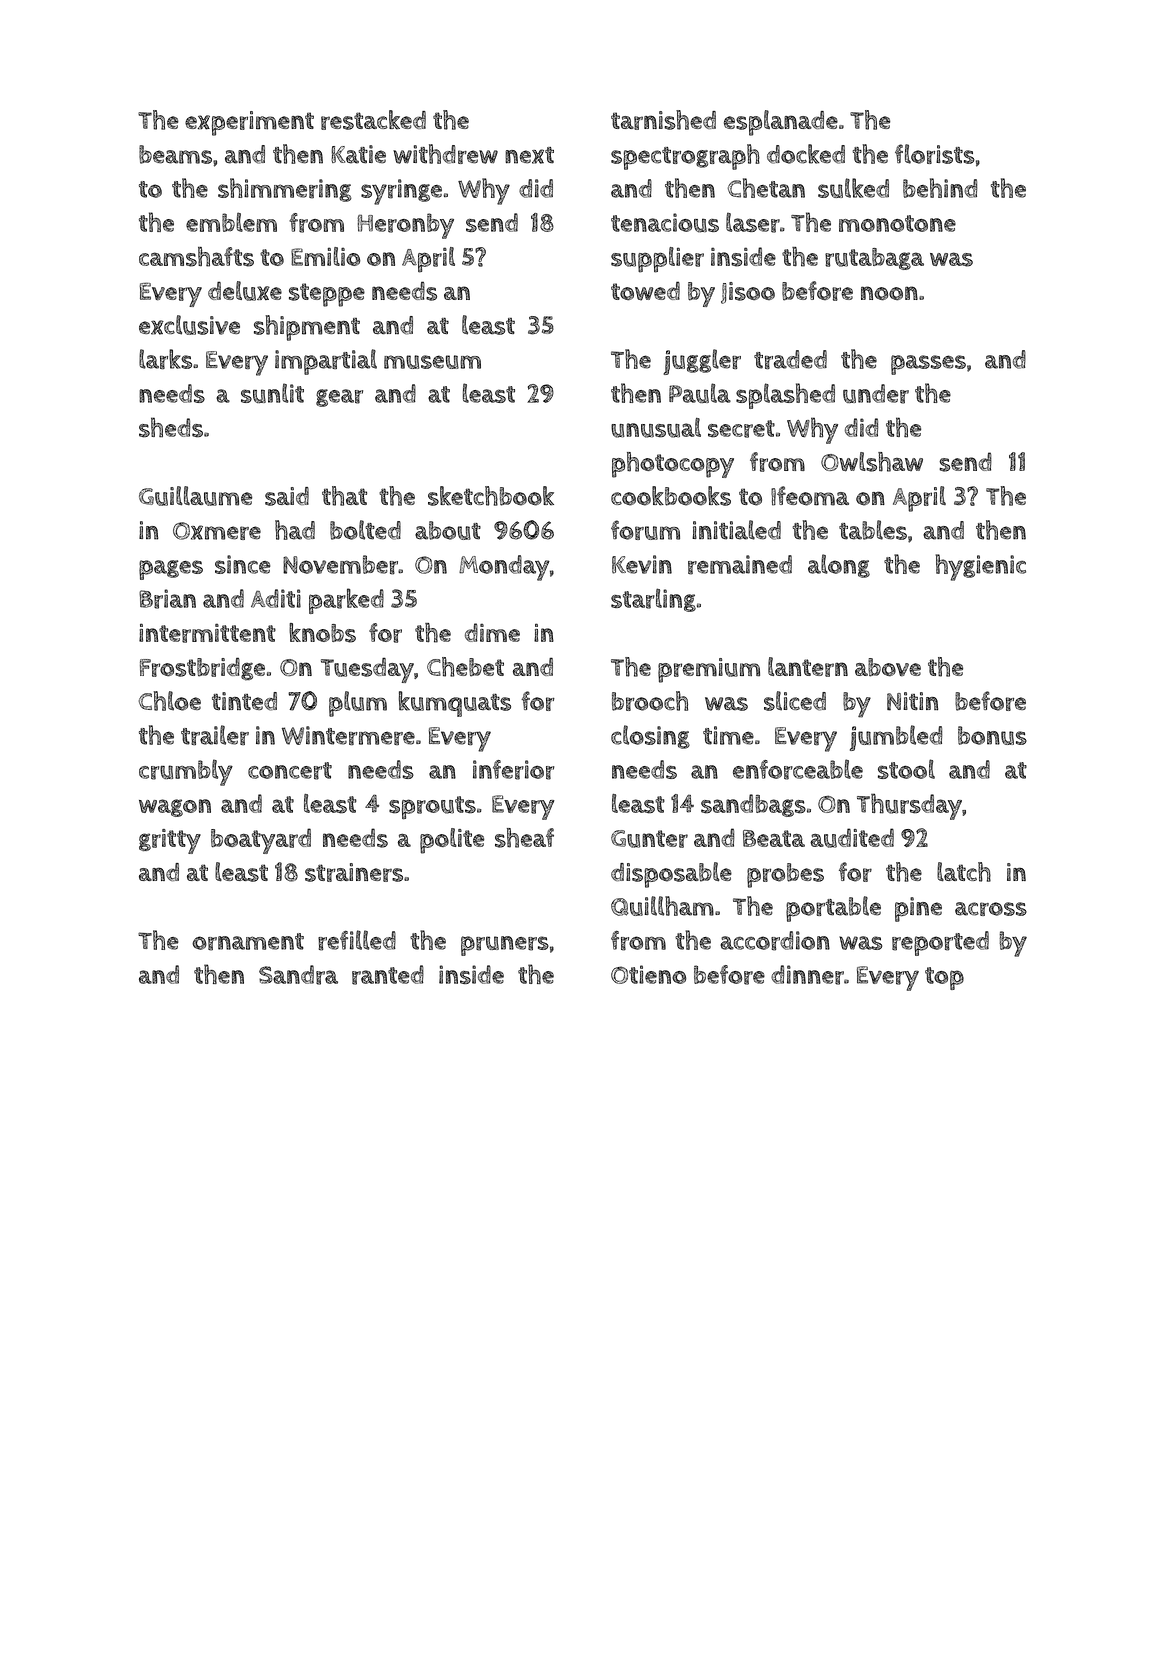 The height and width of the screenshot is (1654, 1165). What do you see at coordinates (186, 772) in the screenshot?
I see `crumbly` at bounding box center [186, 772].
